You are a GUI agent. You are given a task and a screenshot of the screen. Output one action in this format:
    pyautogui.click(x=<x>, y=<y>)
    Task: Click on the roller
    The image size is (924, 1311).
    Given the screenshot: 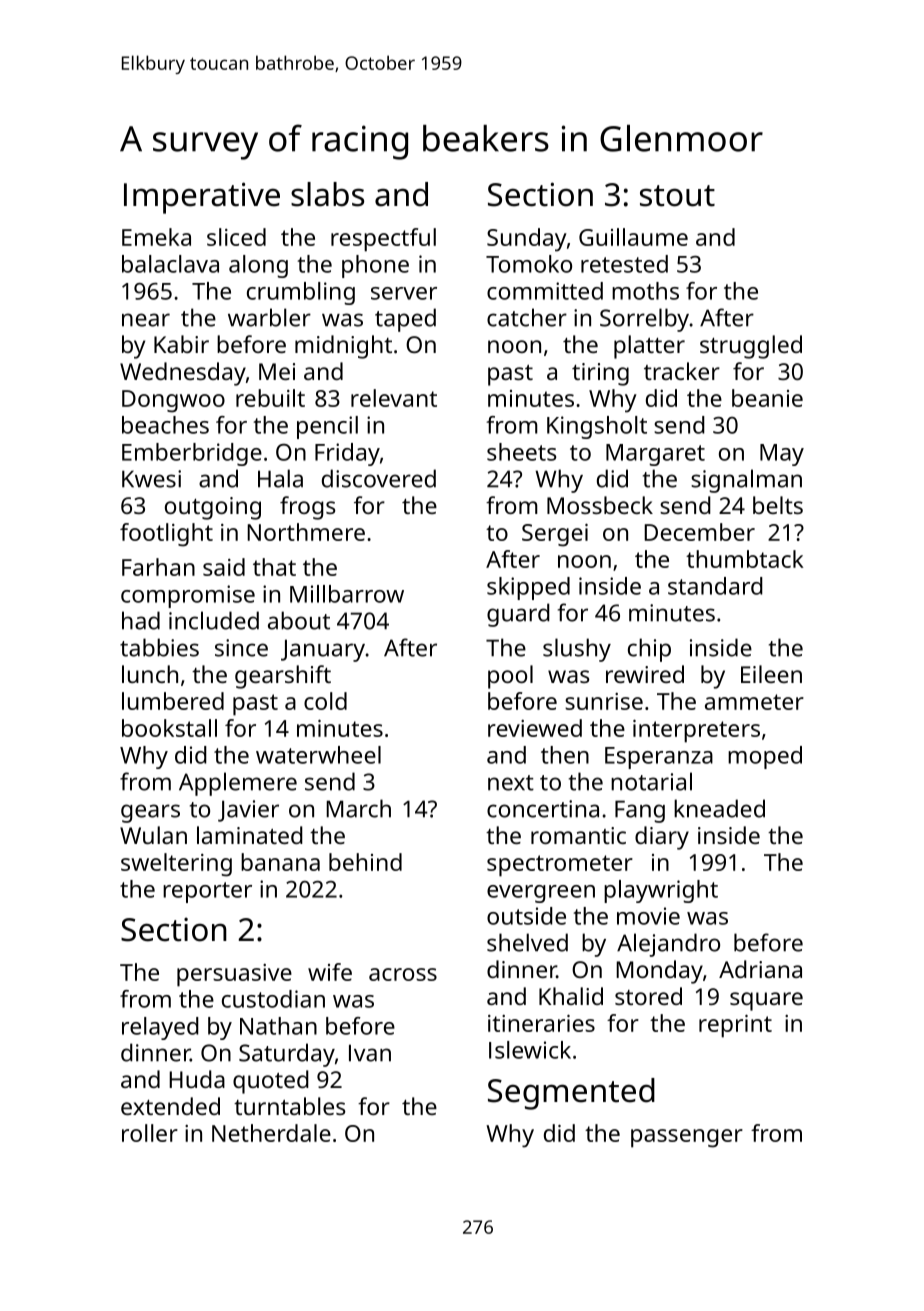 What is the action you would take?
    pyautogui.click(x=150, y=1133)
